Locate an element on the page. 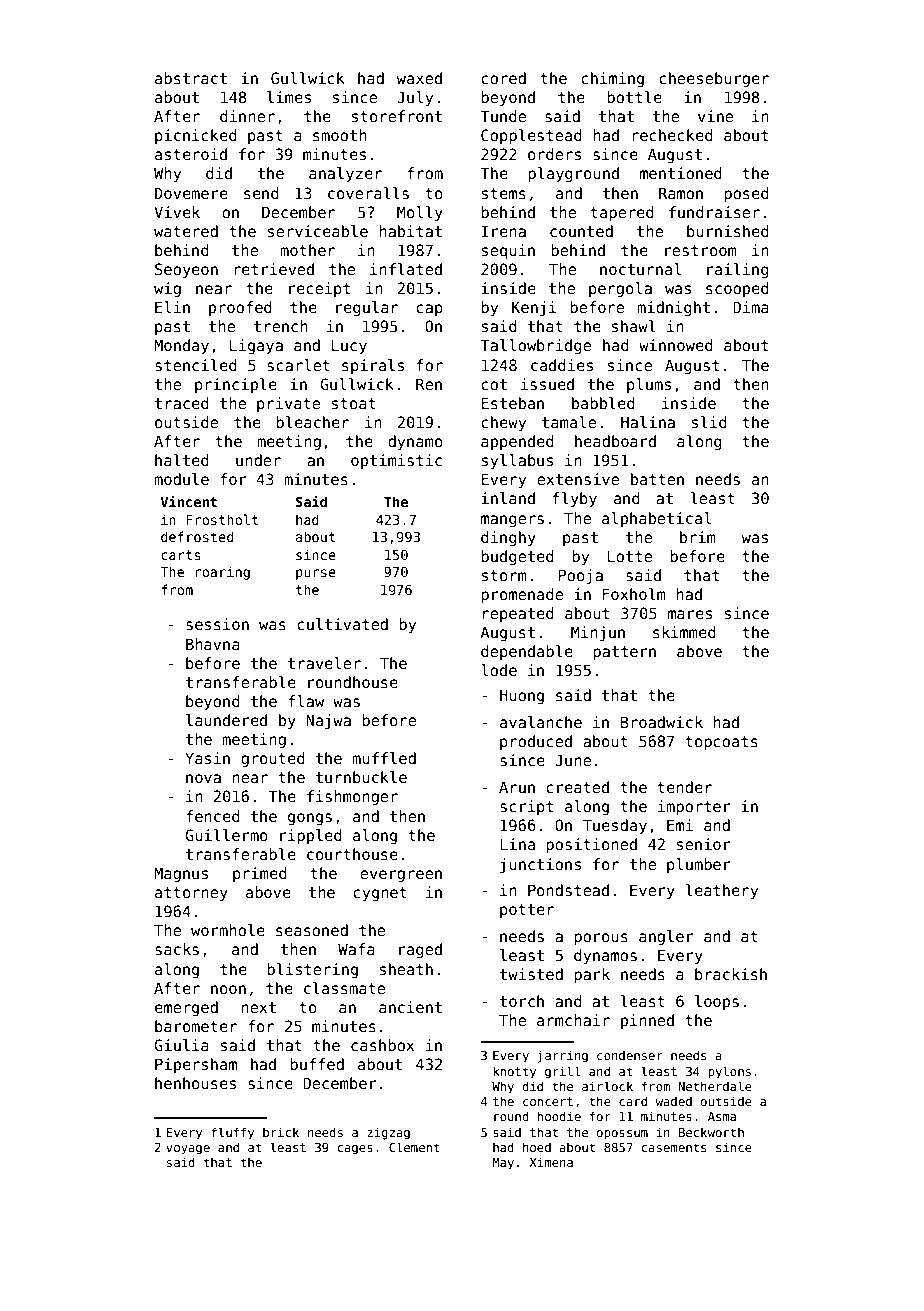 The width and height of the document is (924, 1311). cashbox is located at coordinates (382, 1045).
